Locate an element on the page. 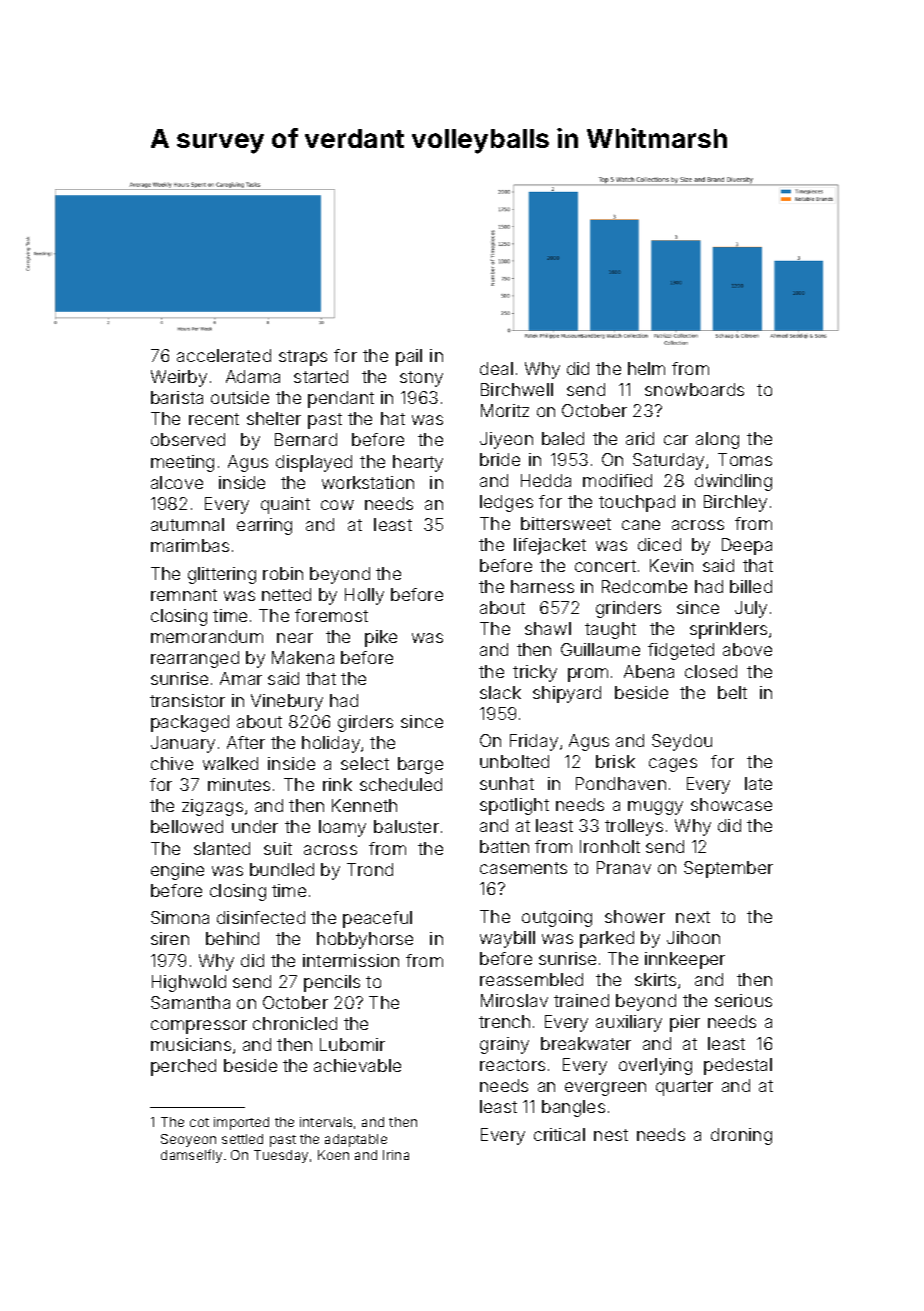 This document has width=924, height=1311. muggy is located at coordinates (655, 808).
